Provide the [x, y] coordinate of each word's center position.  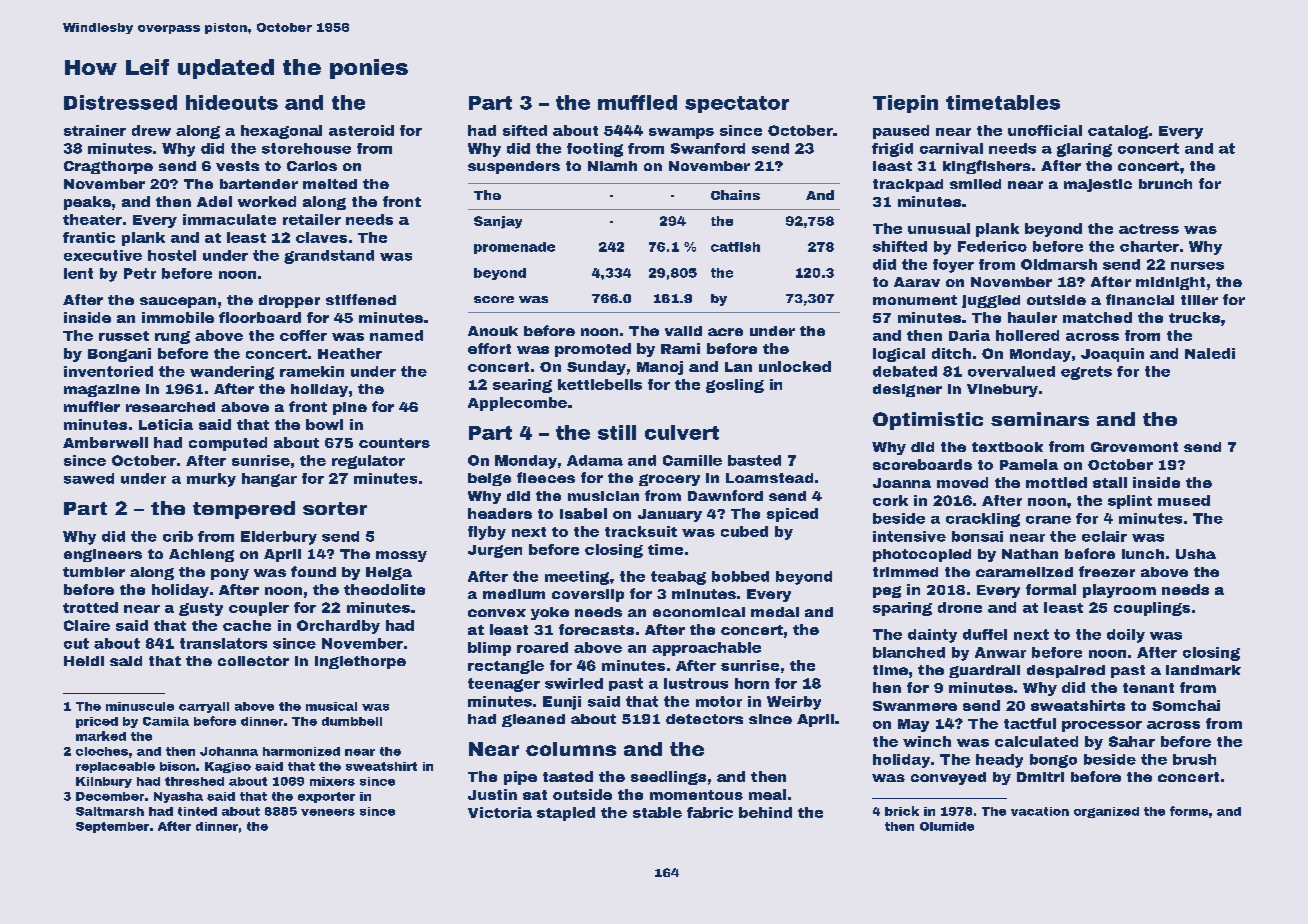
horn [752, 683]
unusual [939, 228]
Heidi [84, 661]
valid [683, 331]
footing [595, 150]
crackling [983, 520]
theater [92, 219]
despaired [1066, 671]
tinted [197, 811]
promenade [514, 248]
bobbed [740, 576]
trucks [1194, 317]
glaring [1084, 150]
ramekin [312, 371]
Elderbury [279, 538]
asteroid [361, 130]
